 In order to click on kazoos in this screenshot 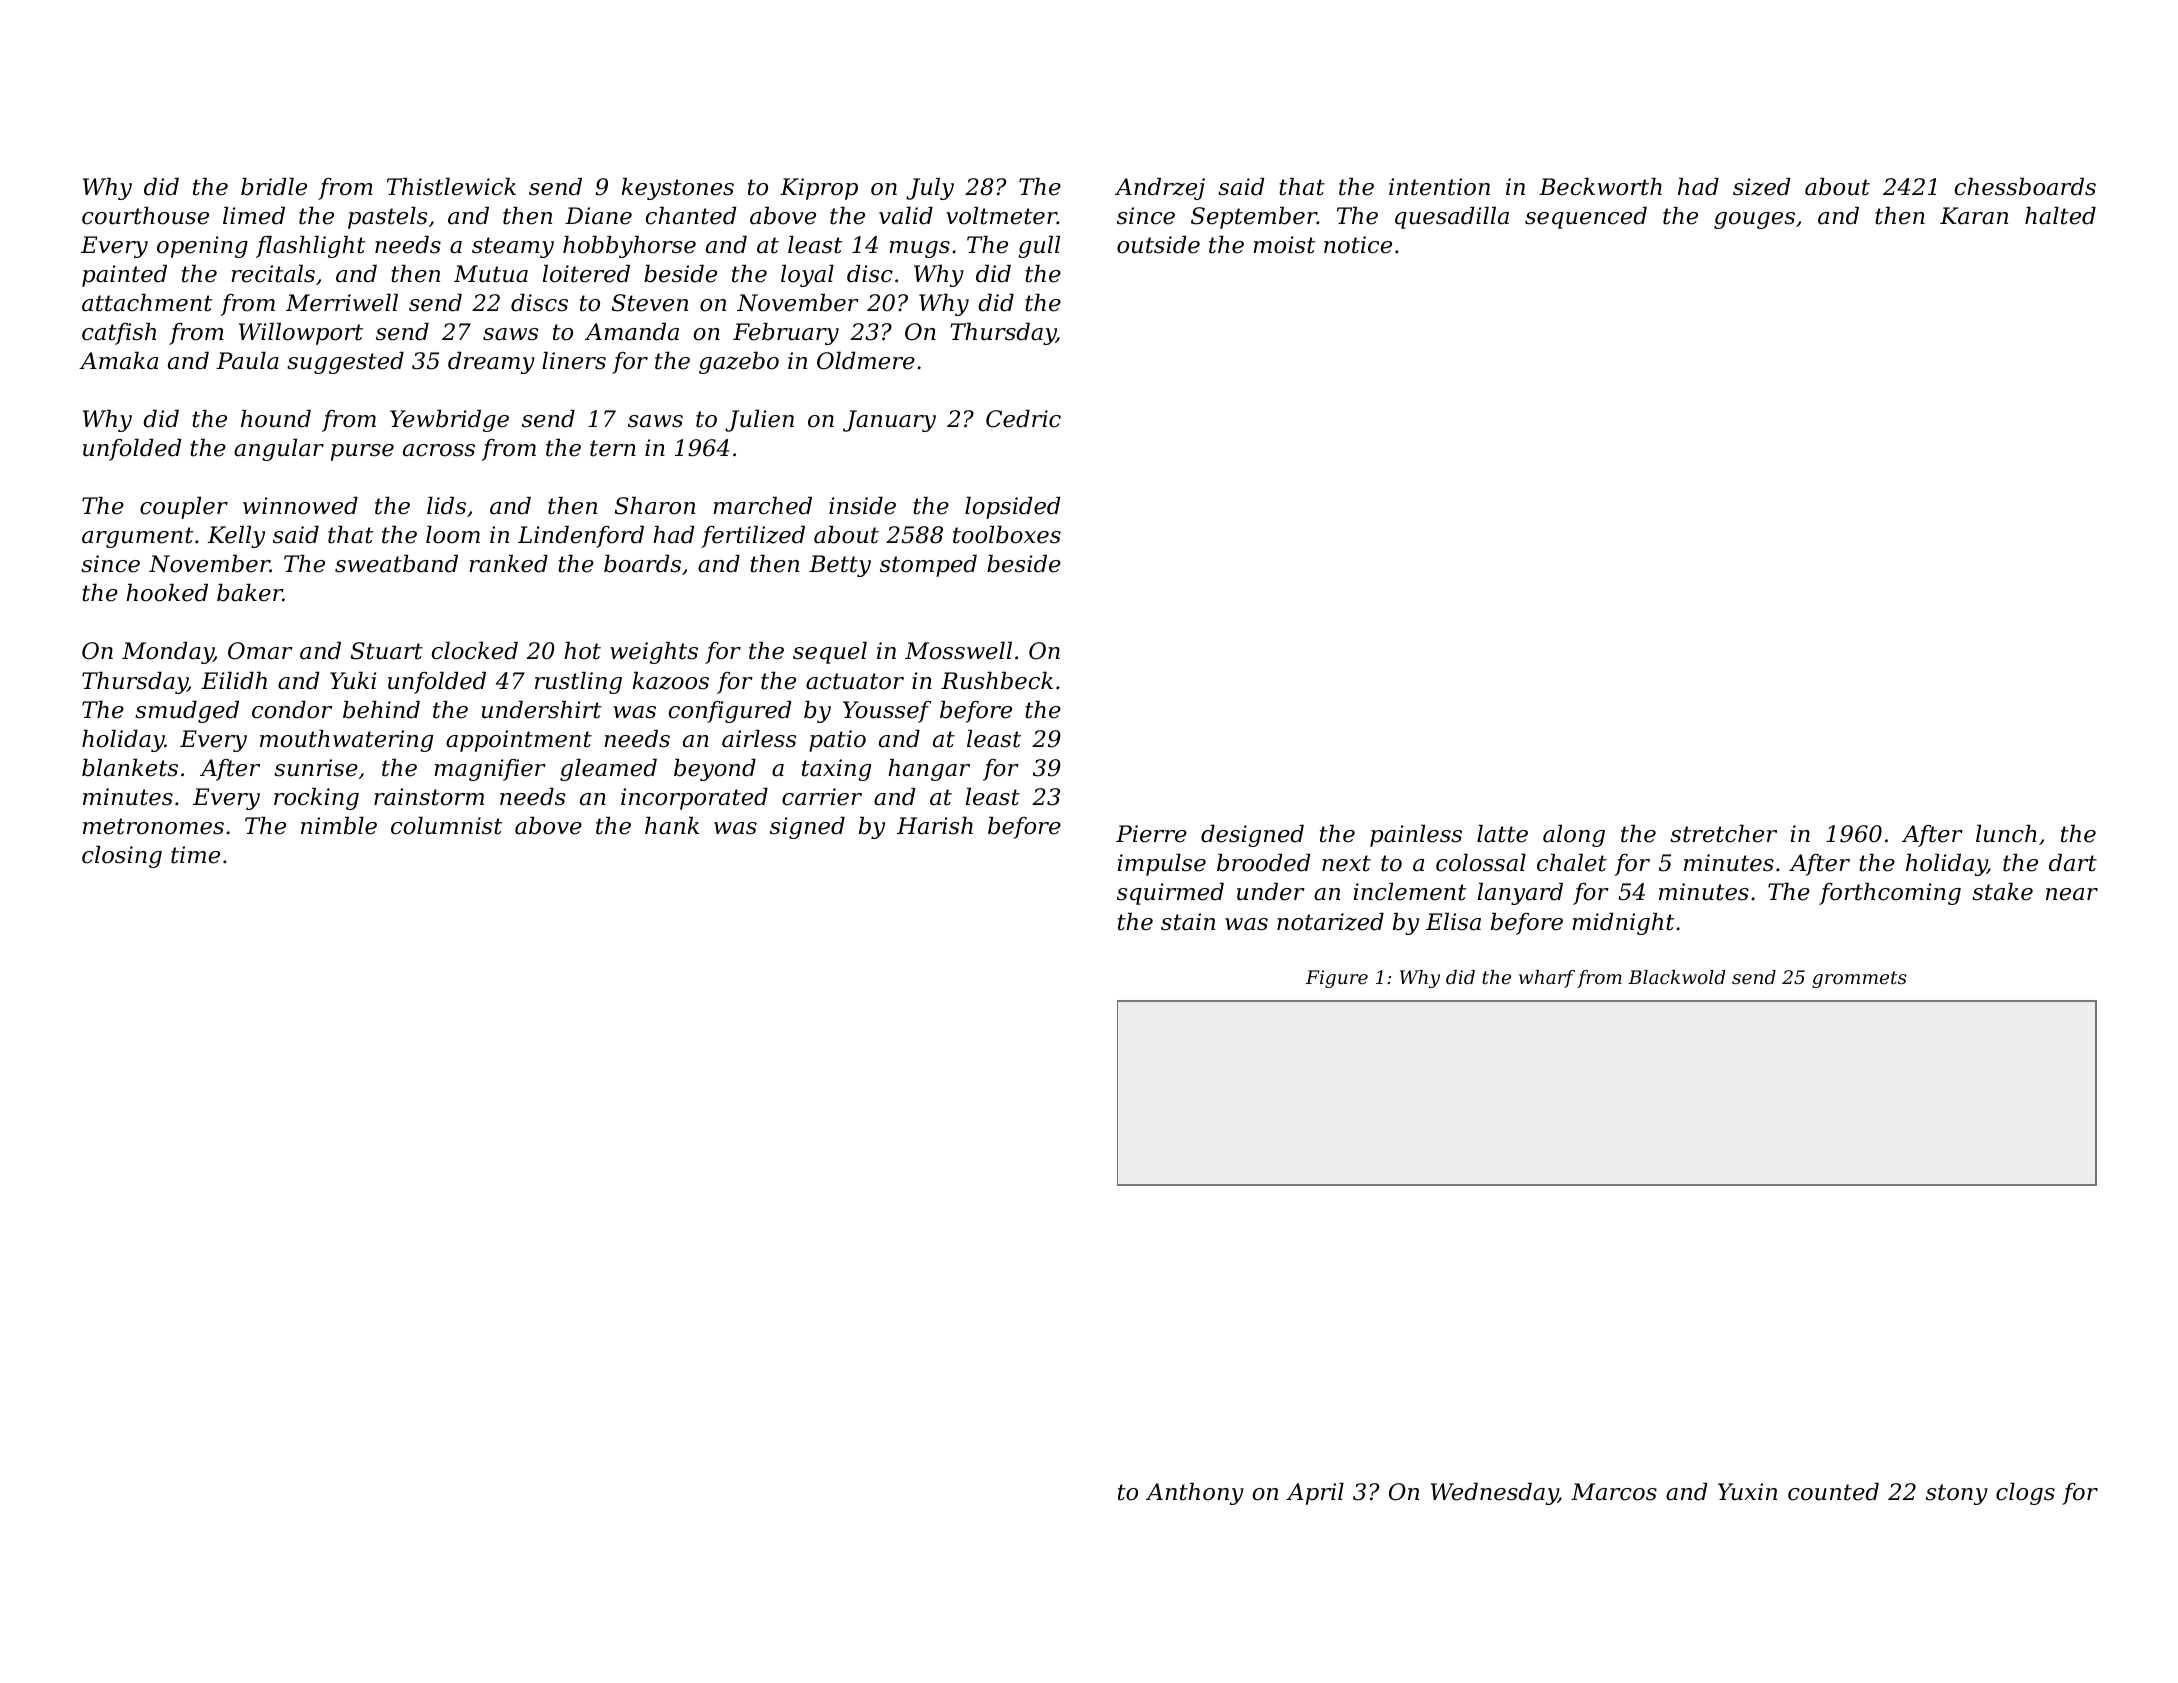, I will do `click(671, 681)`.
